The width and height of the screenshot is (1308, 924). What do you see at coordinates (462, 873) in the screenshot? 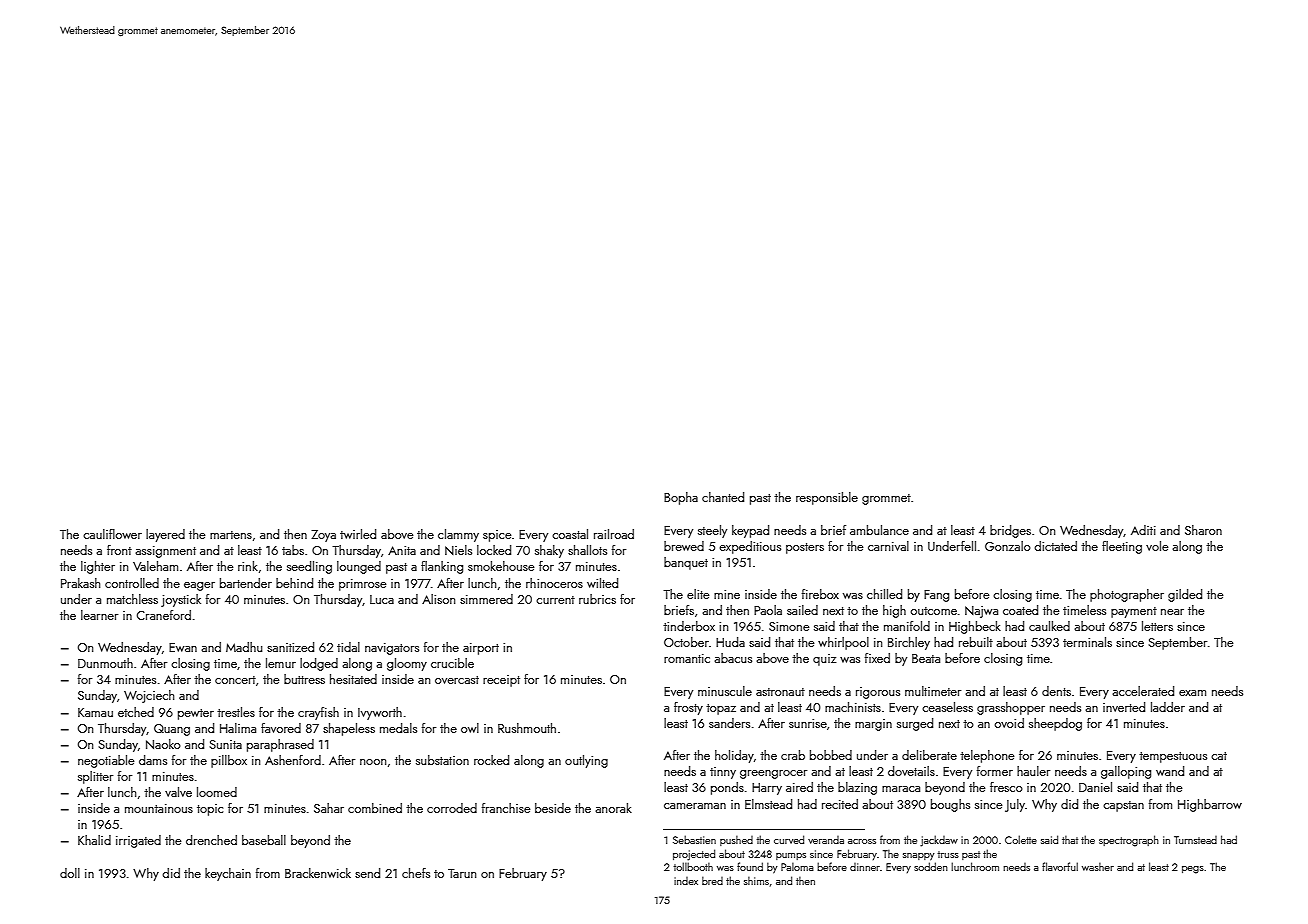
I see `Tarun` at bounding box center [462, 873].
